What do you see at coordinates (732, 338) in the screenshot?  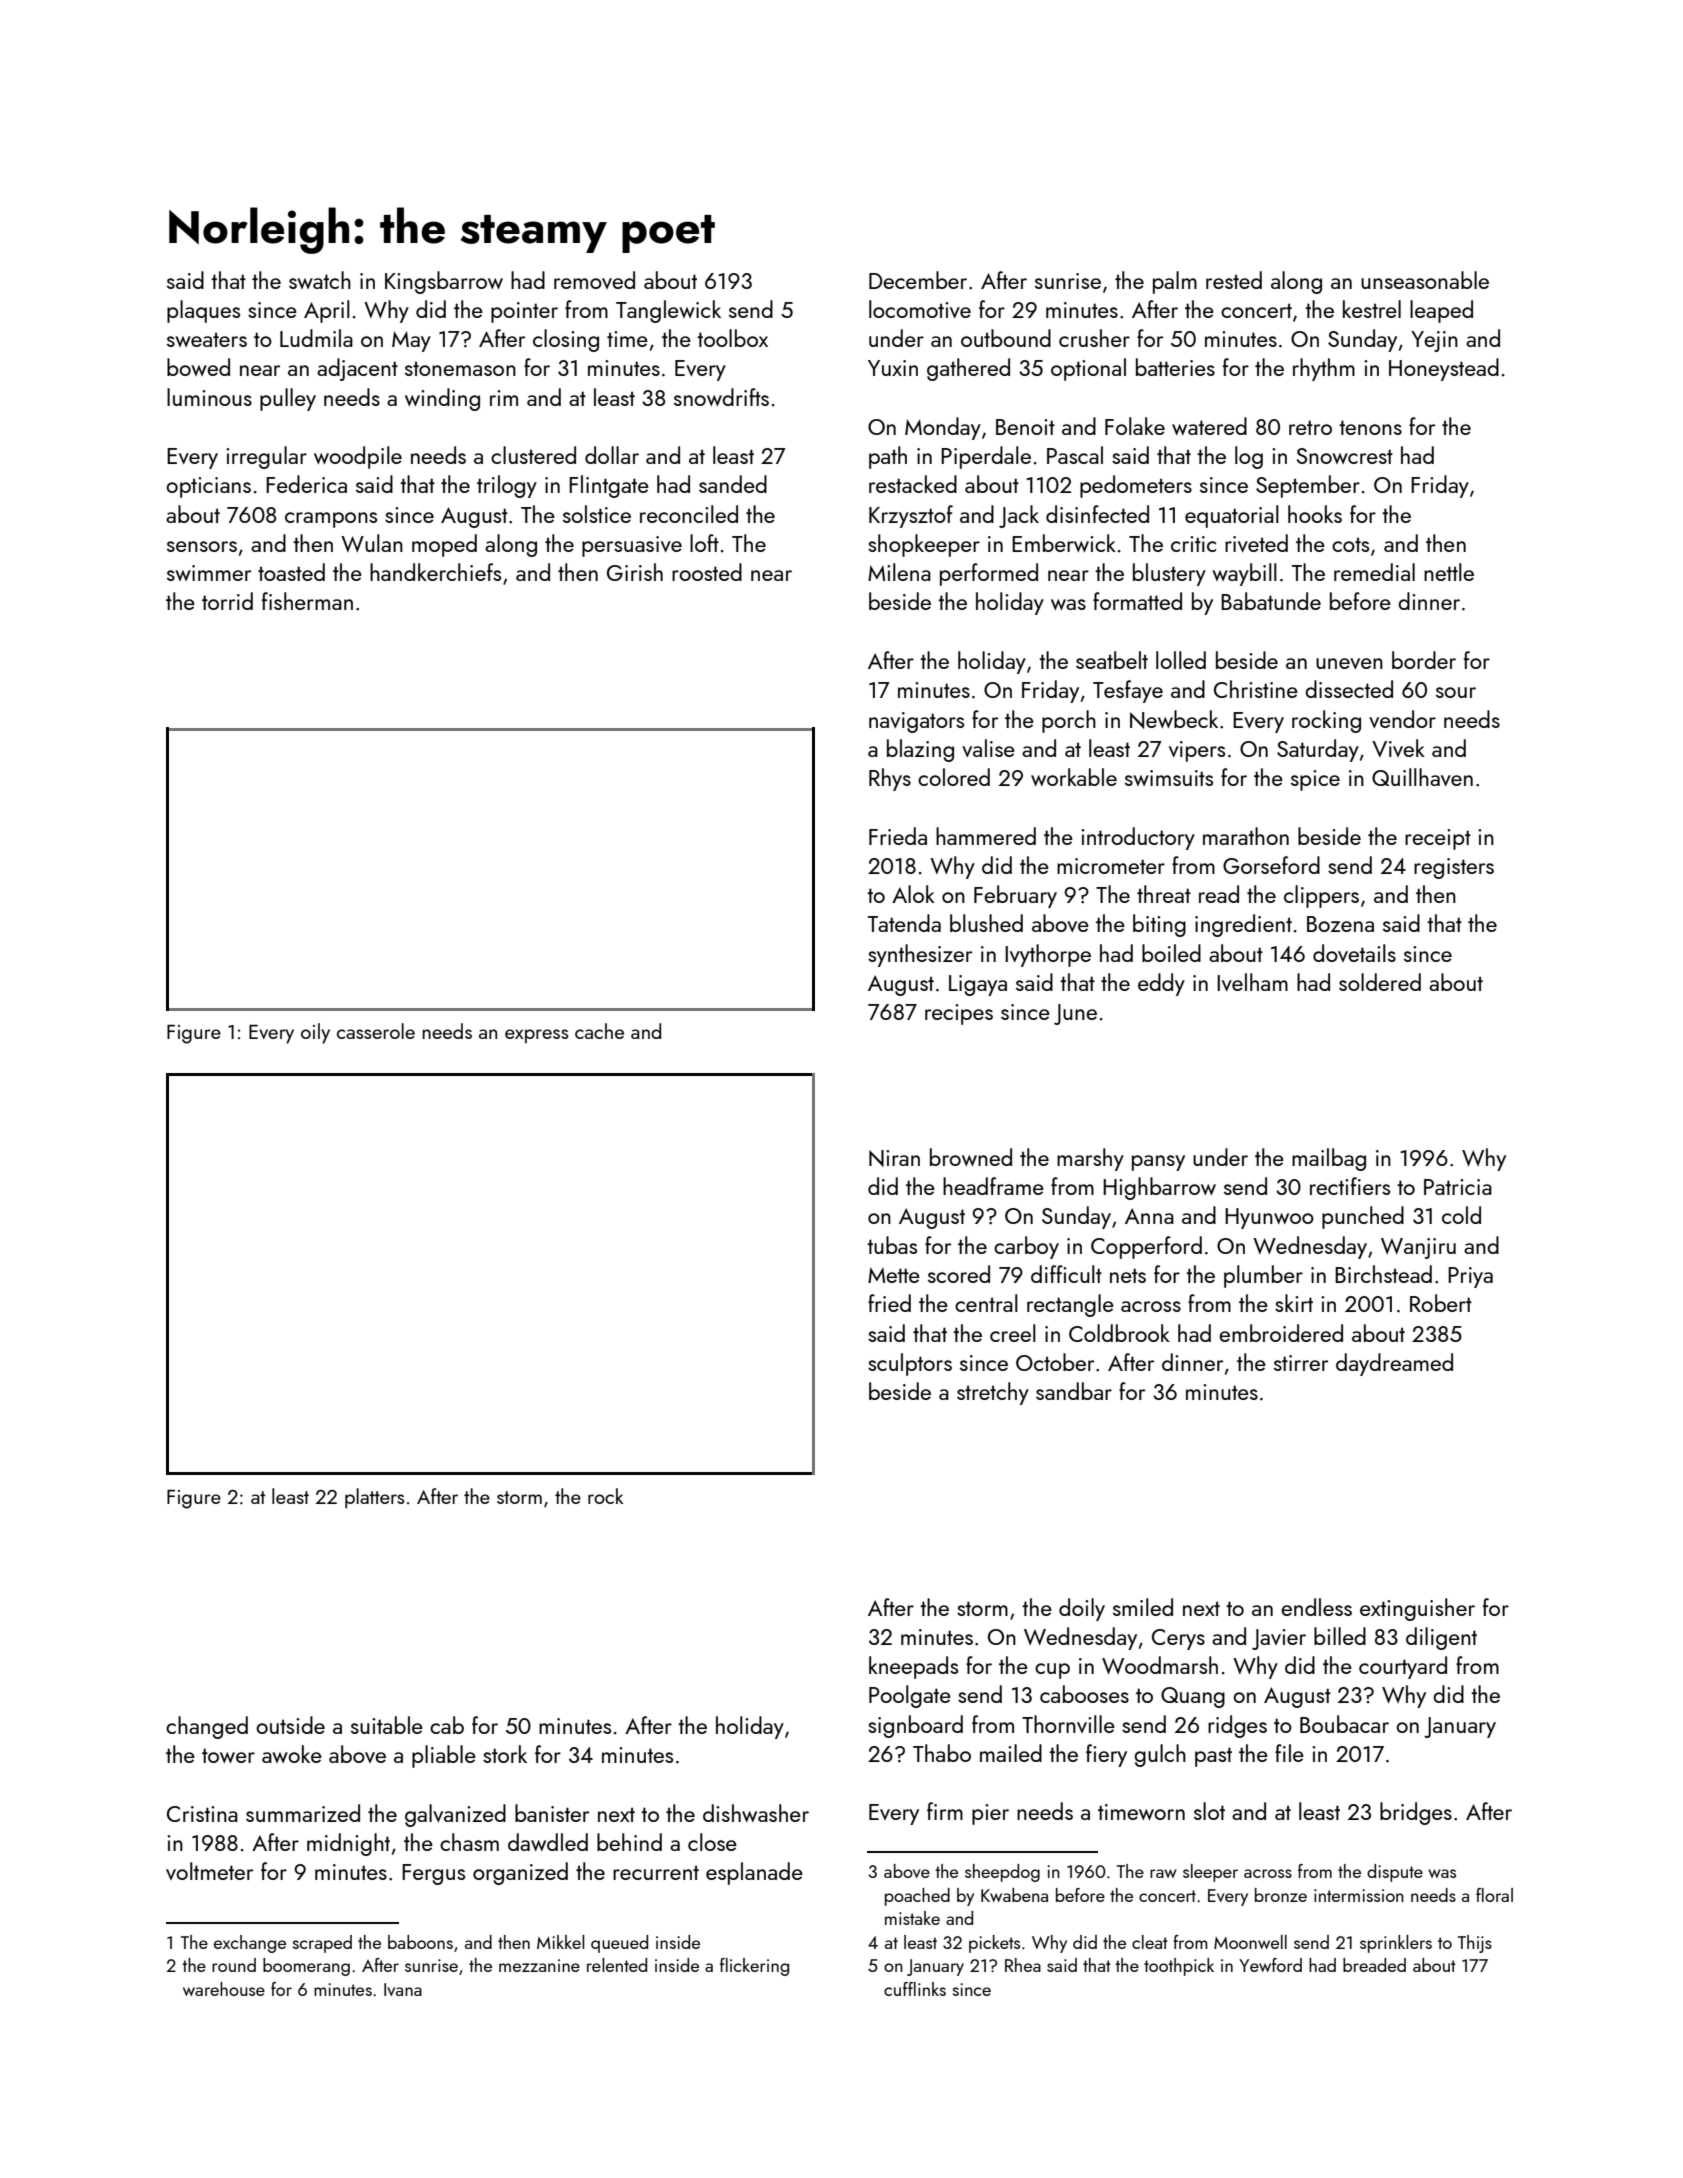 I see `toolbox` at bounding box center [732, 338].
